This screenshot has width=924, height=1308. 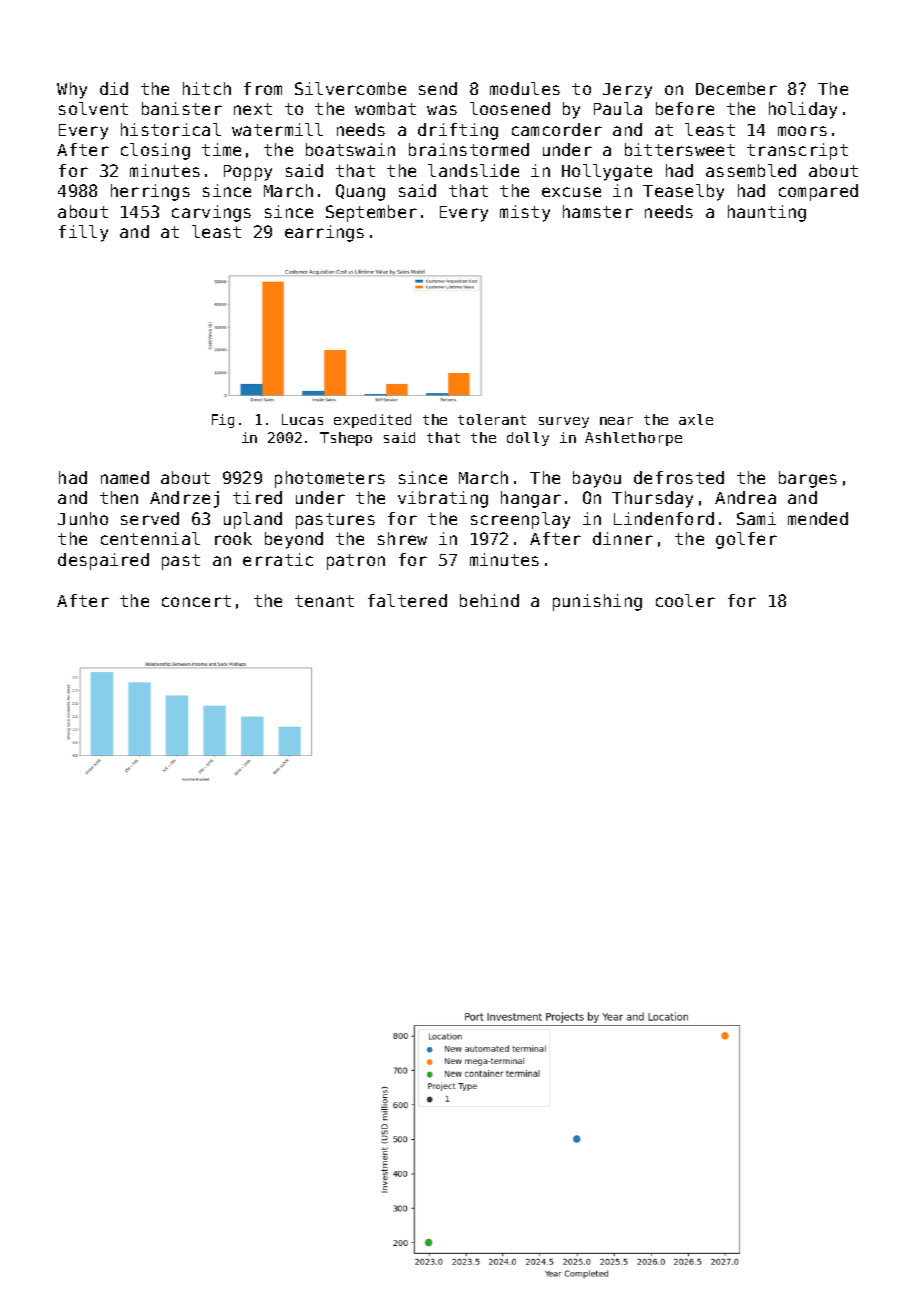 I want to click on survey, so click(x=564, y=422).
